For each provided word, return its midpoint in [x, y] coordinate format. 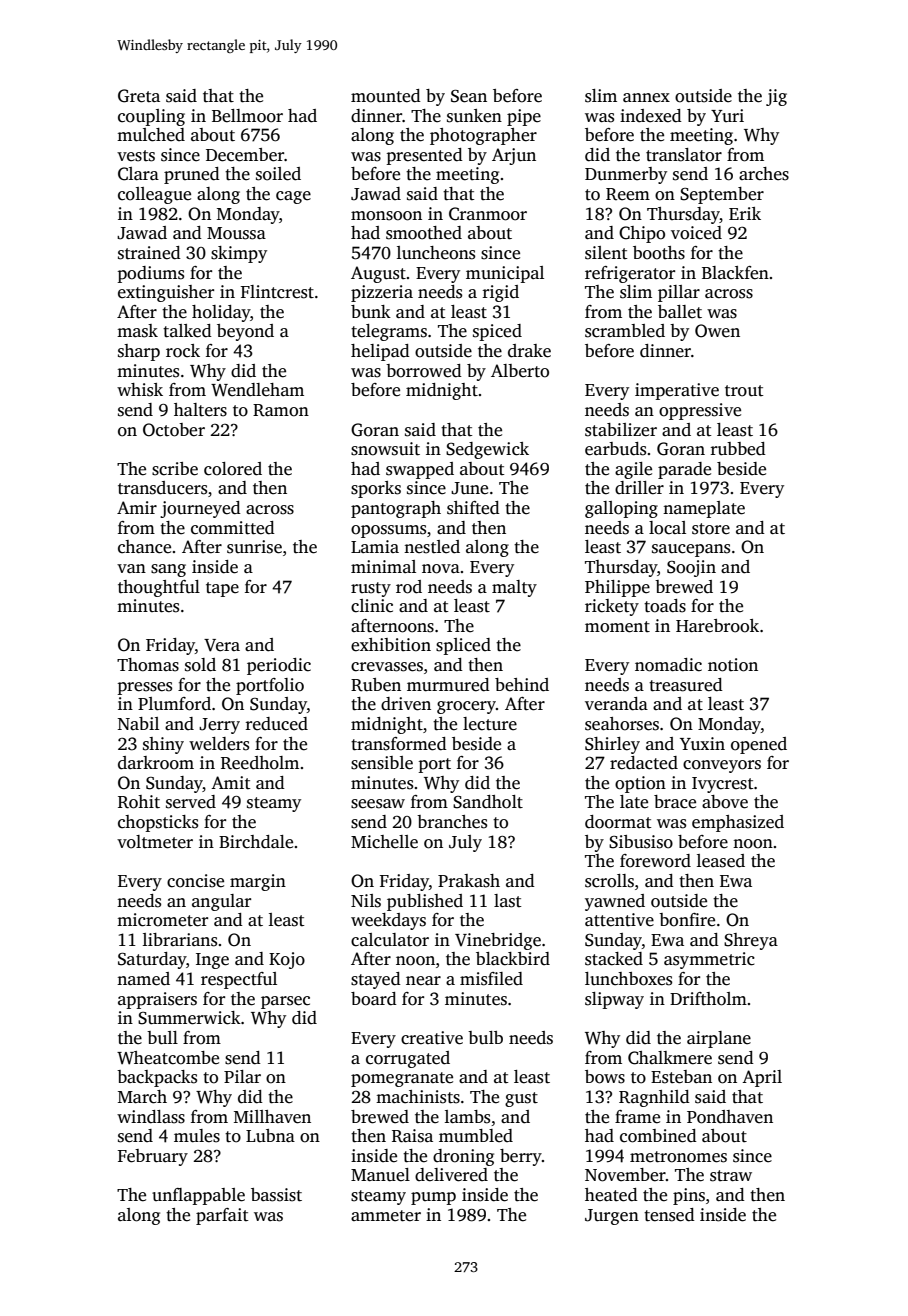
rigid [501, 293]
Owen [717, 331]
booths [659, 253]
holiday [221, 313]
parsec [285, 1002]
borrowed [424, 371]
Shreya [751, 941]
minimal [383, 566]
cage [293, 197]
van [131, 568]
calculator [390, 940]
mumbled [476, 1136]
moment [617, 627]
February [153, 1157]
